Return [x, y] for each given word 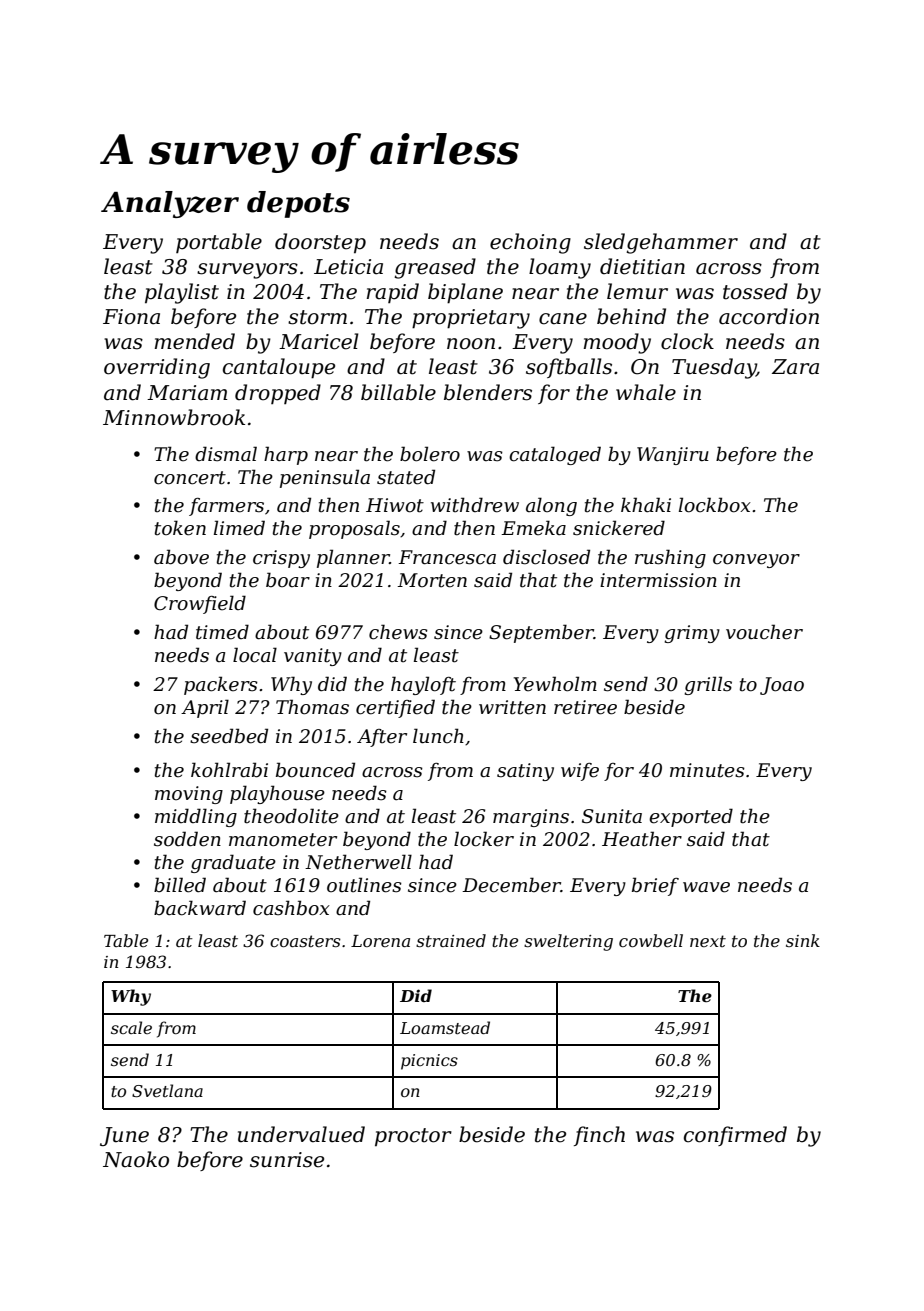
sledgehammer [661, 243]
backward [200, 908]
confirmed [735, 1136]
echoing [530, 243]
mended [195, 341]
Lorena [380, 941]
